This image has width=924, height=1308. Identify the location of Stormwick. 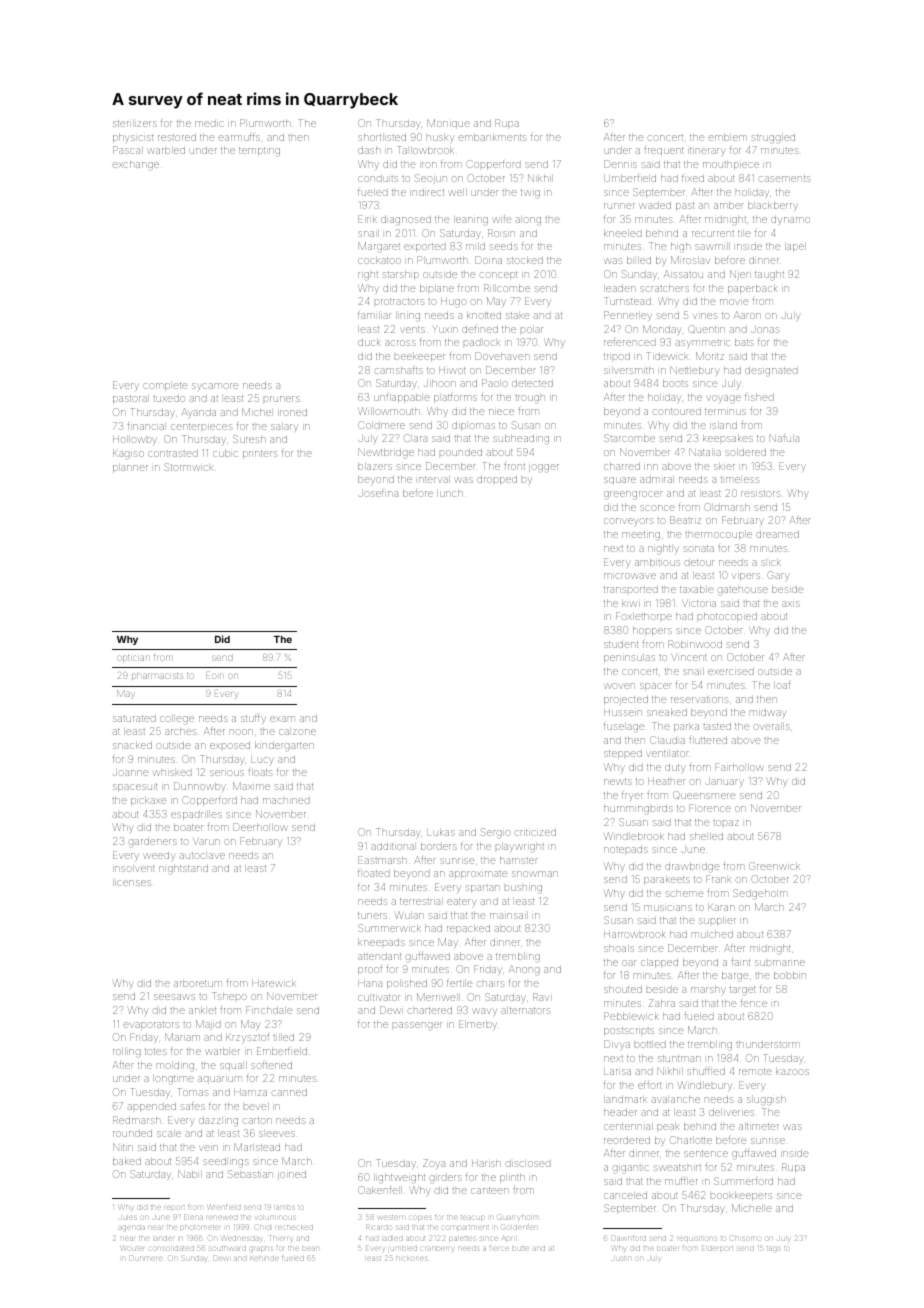
(188, 467).
